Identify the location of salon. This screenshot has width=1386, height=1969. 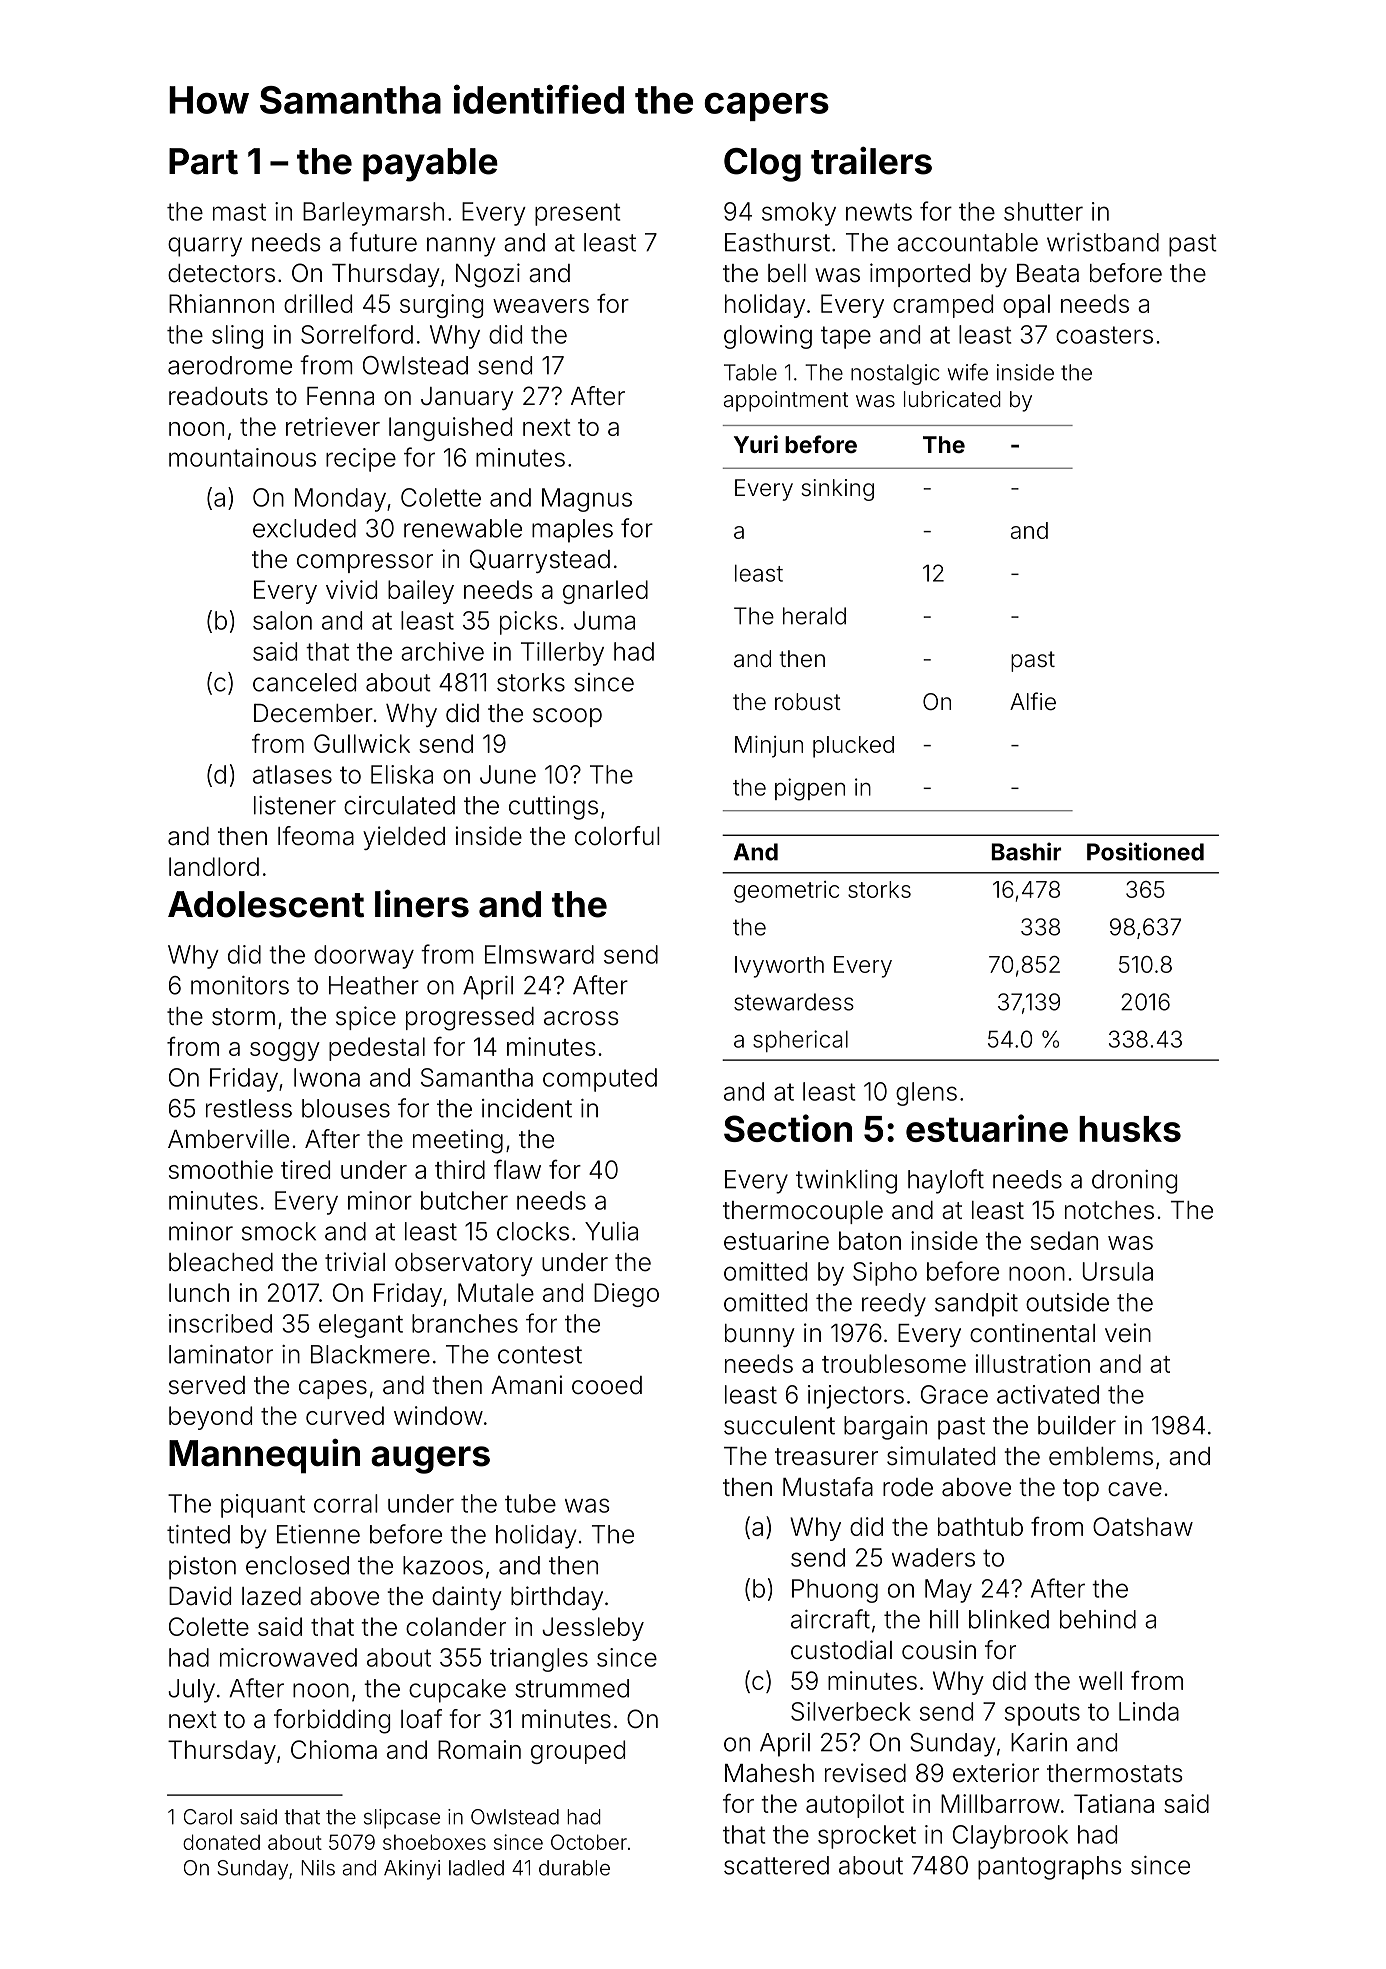
(282, 620).
